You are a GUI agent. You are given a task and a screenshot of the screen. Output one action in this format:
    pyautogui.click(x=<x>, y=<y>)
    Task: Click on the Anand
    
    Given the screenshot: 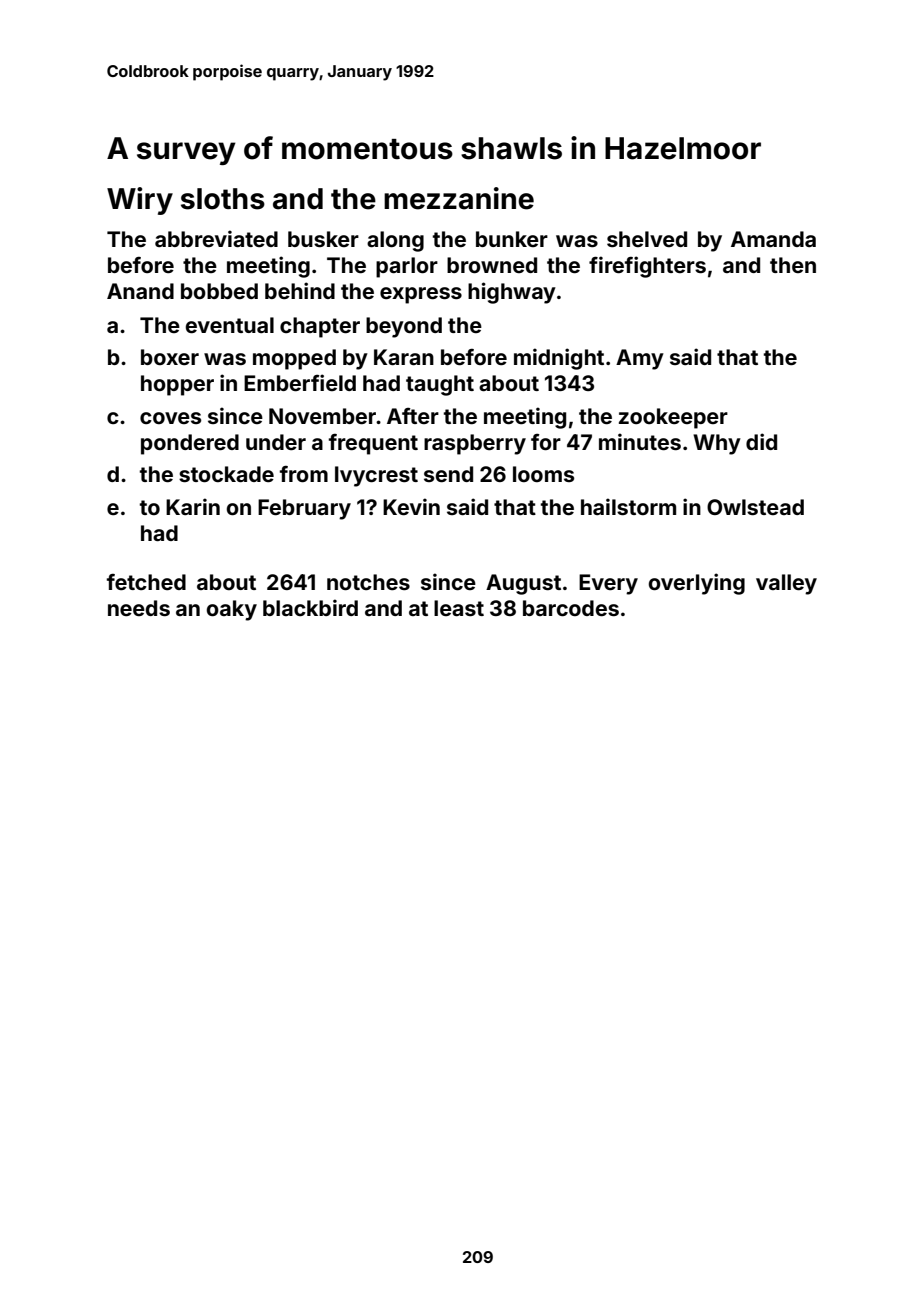 What is the action you would take?
    pyautogui.click(x=140, y=291)
